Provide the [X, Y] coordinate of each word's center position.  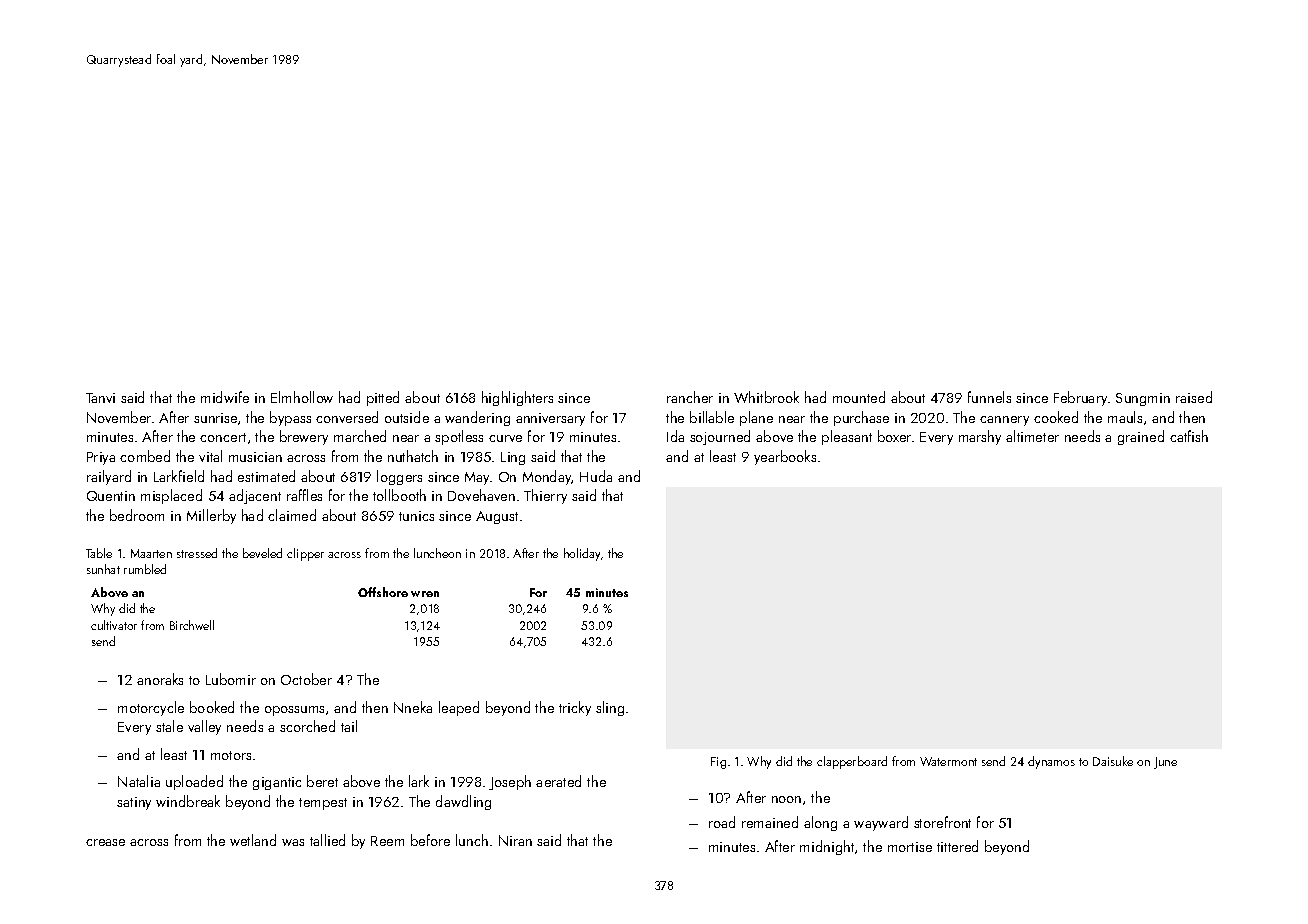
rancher [690, 397]
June [1165, 763]
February [1080, 398]
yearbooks [785, 457]
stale [169, 726]
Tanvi [100, 398]
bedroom [137, 515]
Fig [718, 763]
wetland [253, 840]
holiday [582, 554]
